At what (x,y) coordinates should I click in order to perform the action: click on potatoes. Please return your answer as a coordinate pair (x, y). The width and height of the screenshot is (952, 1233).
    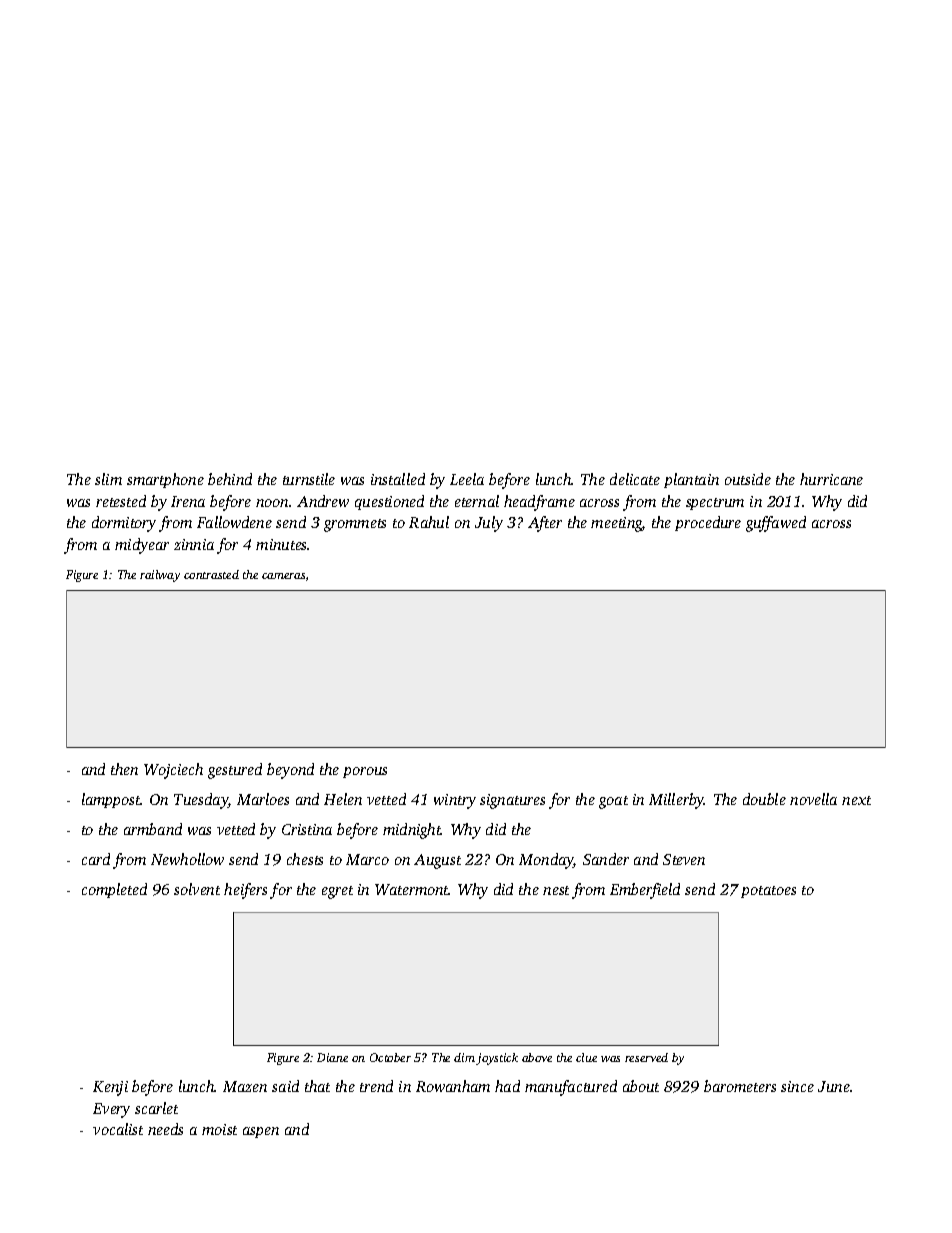
    Looking at the image, I should click on (768, 892).
